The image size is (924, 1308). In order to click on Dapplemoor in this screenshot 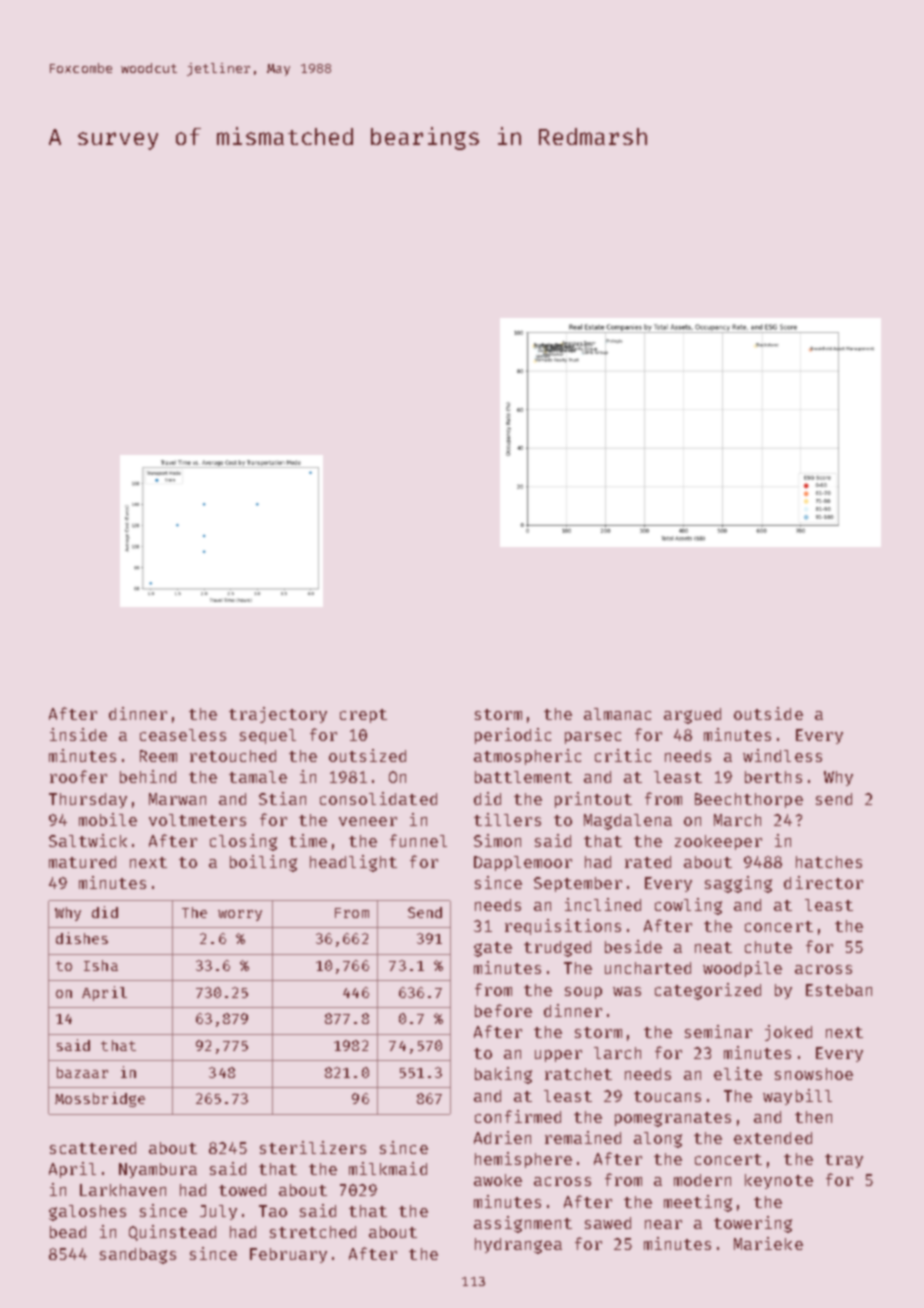, I will do `click(523, 863)`.
